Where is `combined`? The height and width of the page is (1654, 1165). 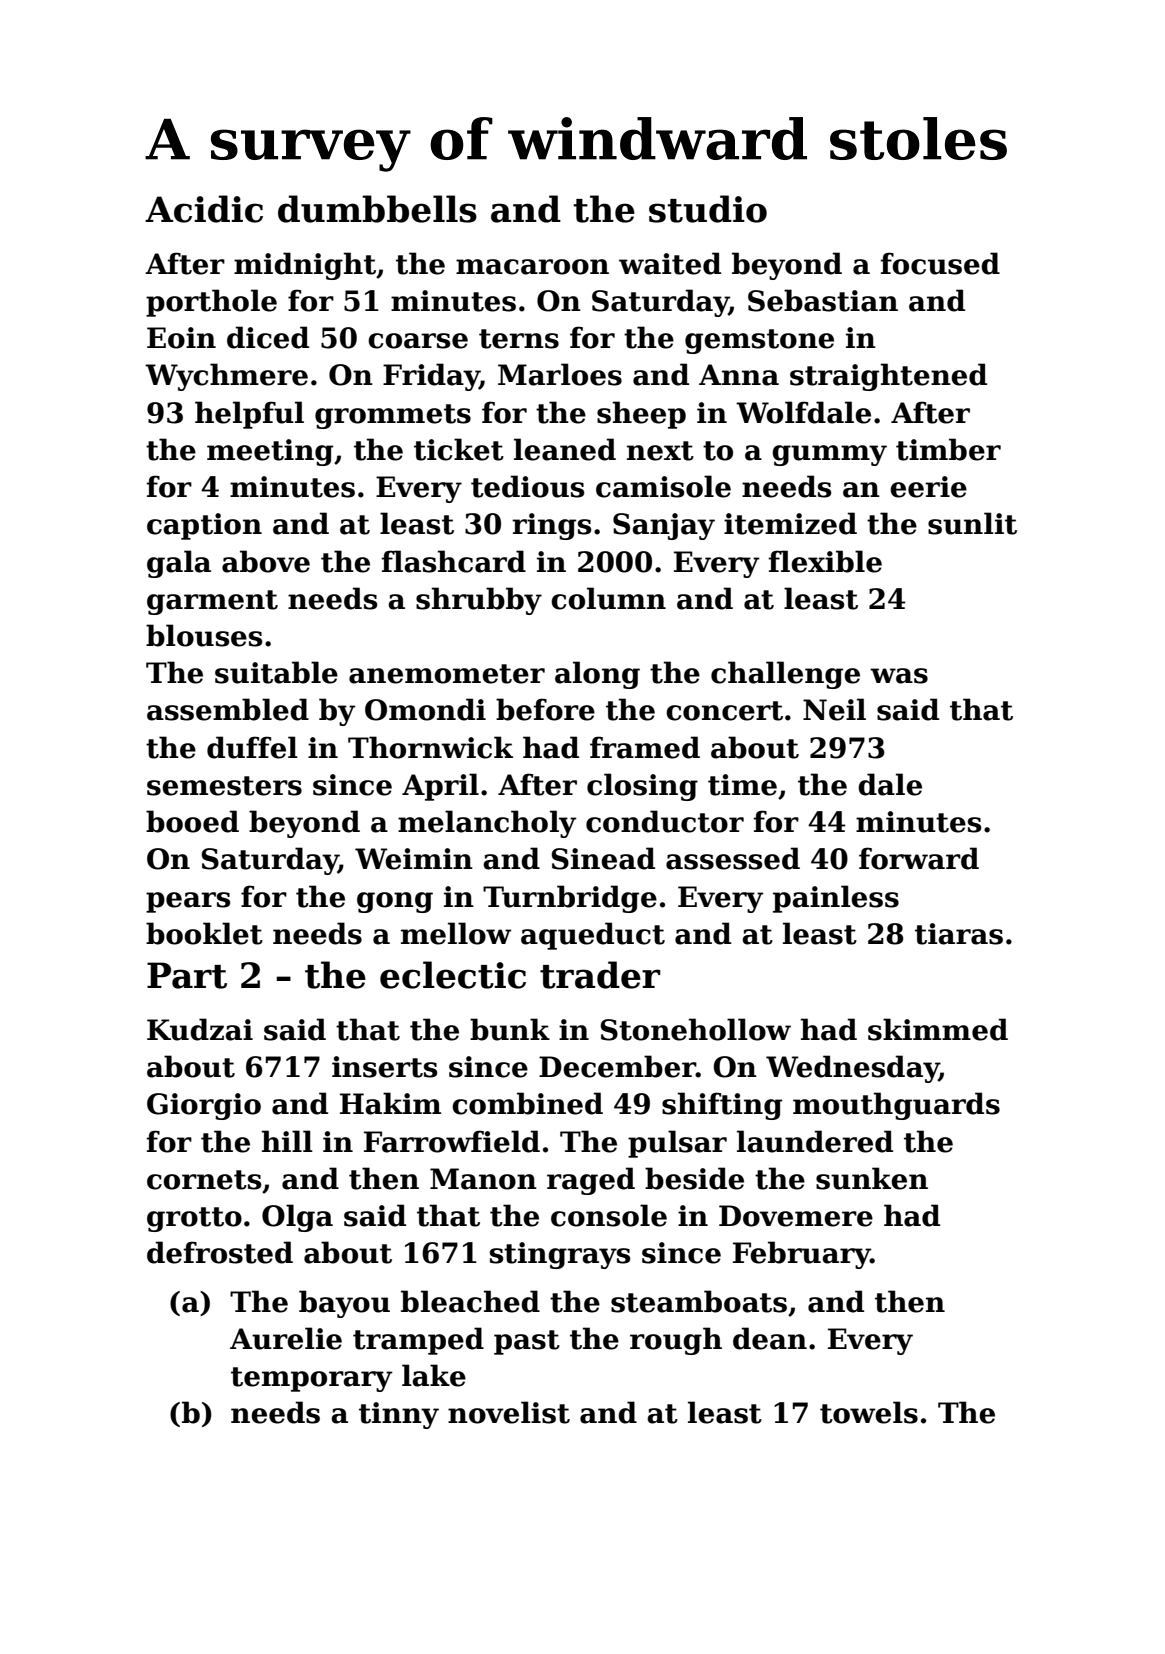 combined is located at coordinates (527, 1103).
